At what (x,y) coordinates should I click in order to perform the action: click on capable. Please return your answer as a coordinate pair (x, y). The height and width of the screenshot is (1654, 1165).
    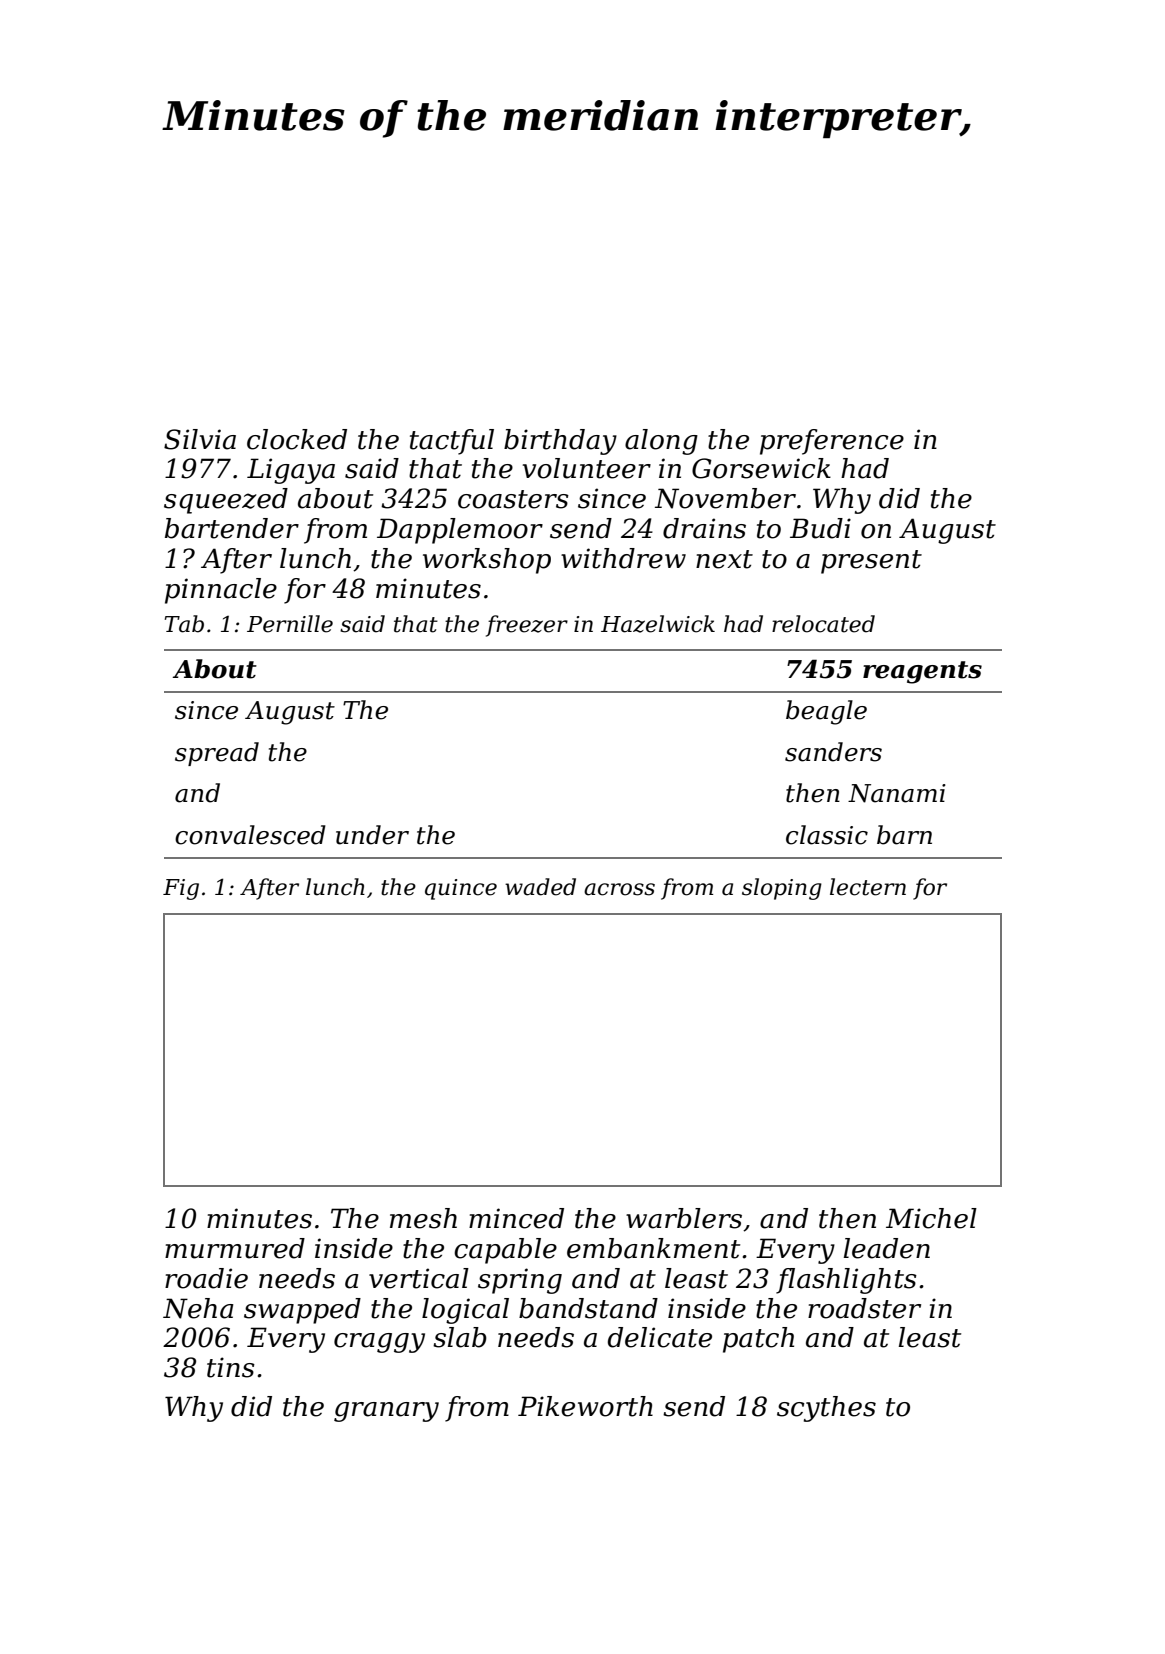
    Looking at the image, I should click on (505, 1251).
